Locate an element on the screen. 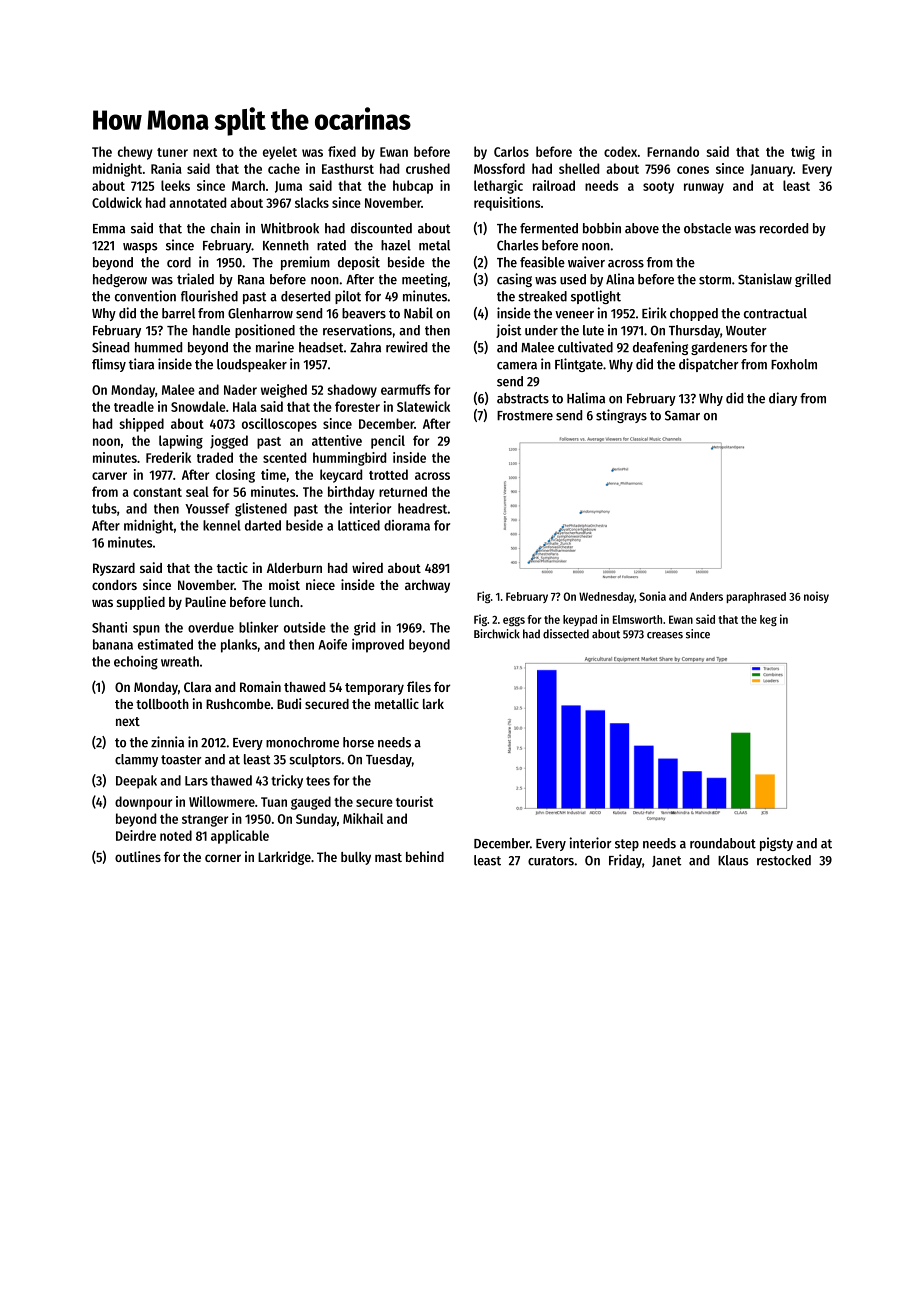 Image resolution: width=924 pixels, height=1308 pixels. pigsty is located at coordinates (776, 844).
